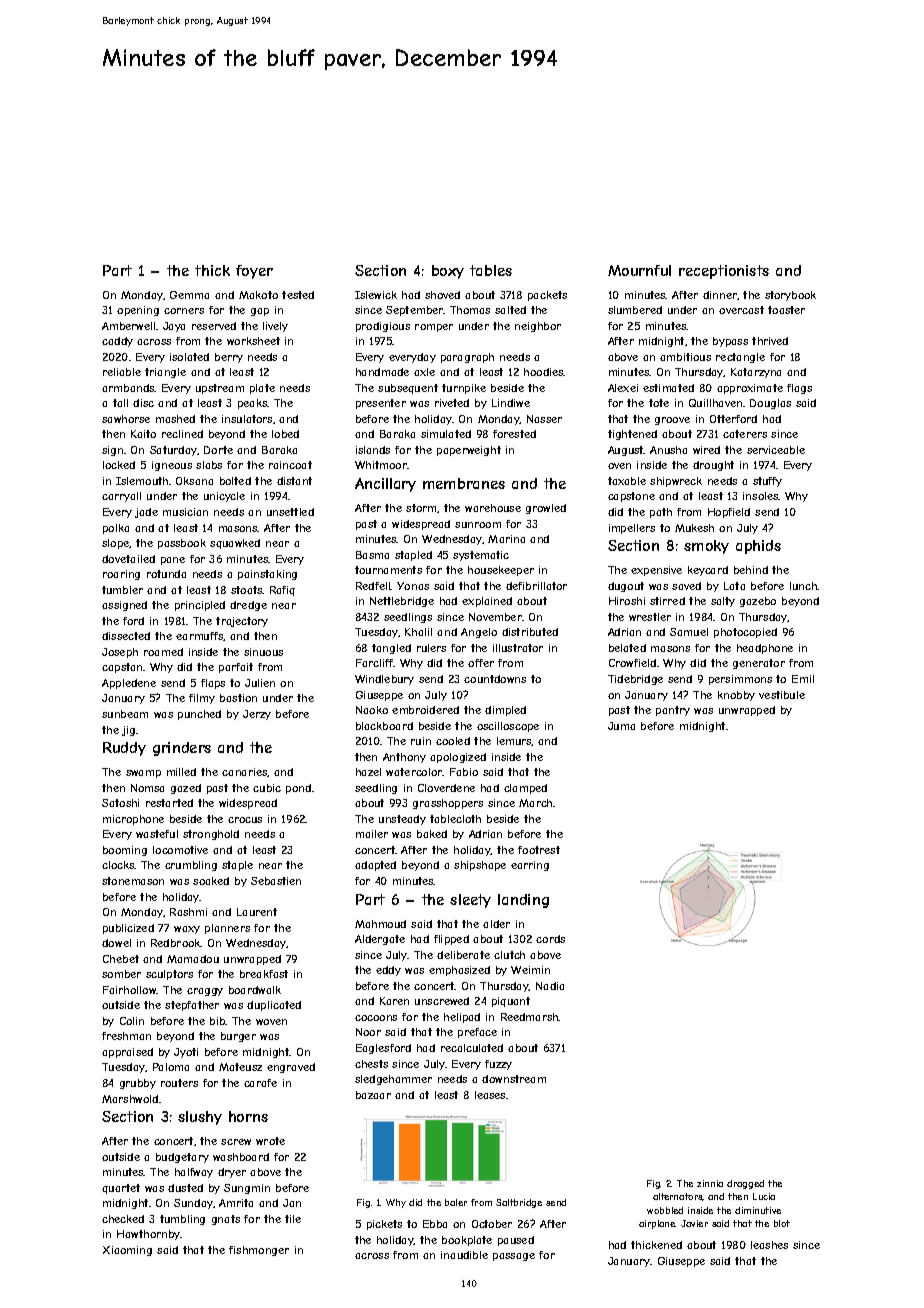 This image has width=924, height=1308. Describe the element at coordinates (635, 680) in the image. I see `Tidebridge` at that location.
